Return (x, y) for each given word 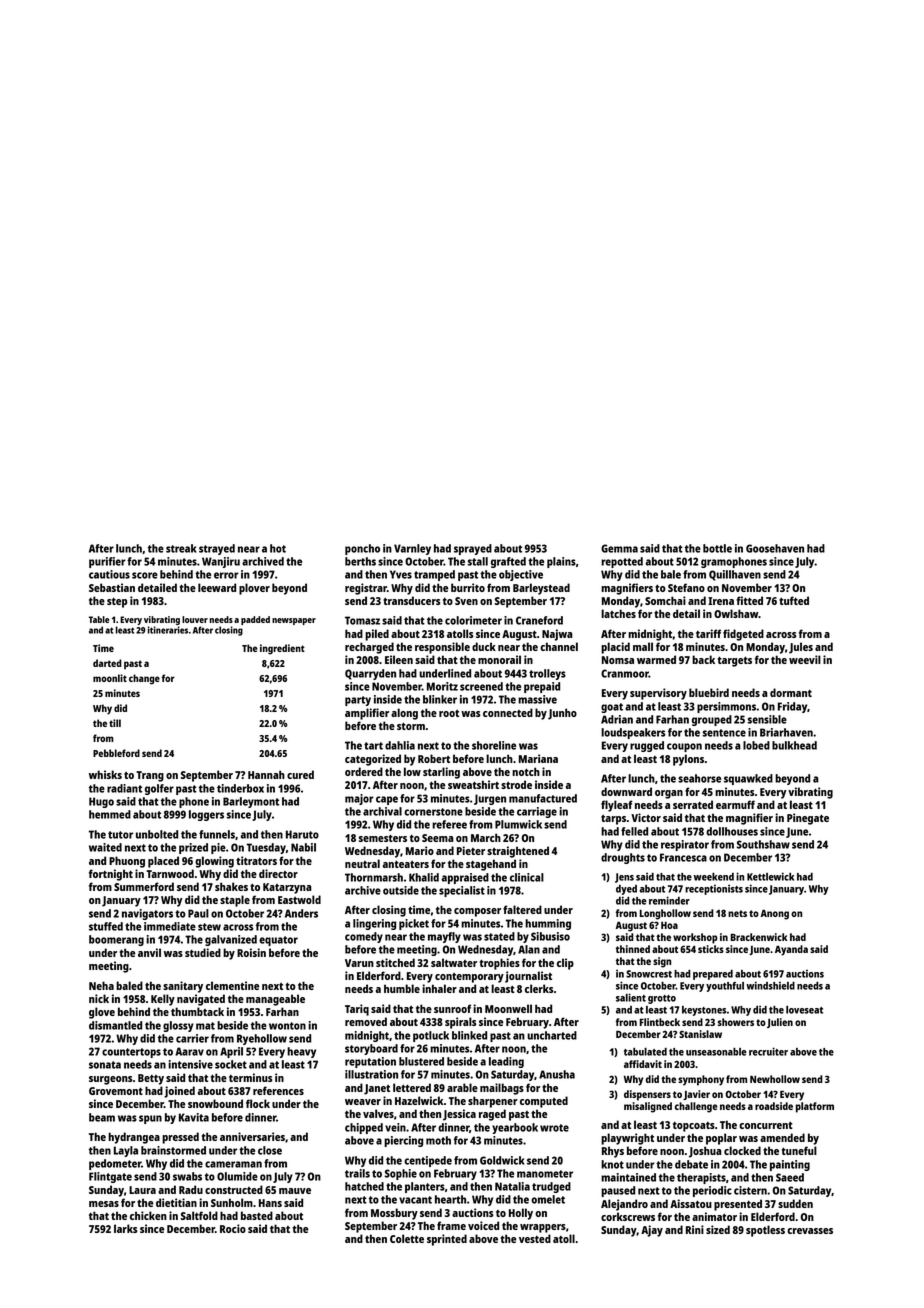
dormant (791, 692)
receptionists (714, 890)
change (144, 679)
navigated (201, 1000)
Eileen (399, 659)
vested (535, 1238)
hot (278, 548)
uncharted (552, 1035)
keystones (704, 1011)
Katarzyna (287, 888)
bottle (717, 548)
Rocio (233, 1228)
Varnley (412, 549)
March (486, 837)
